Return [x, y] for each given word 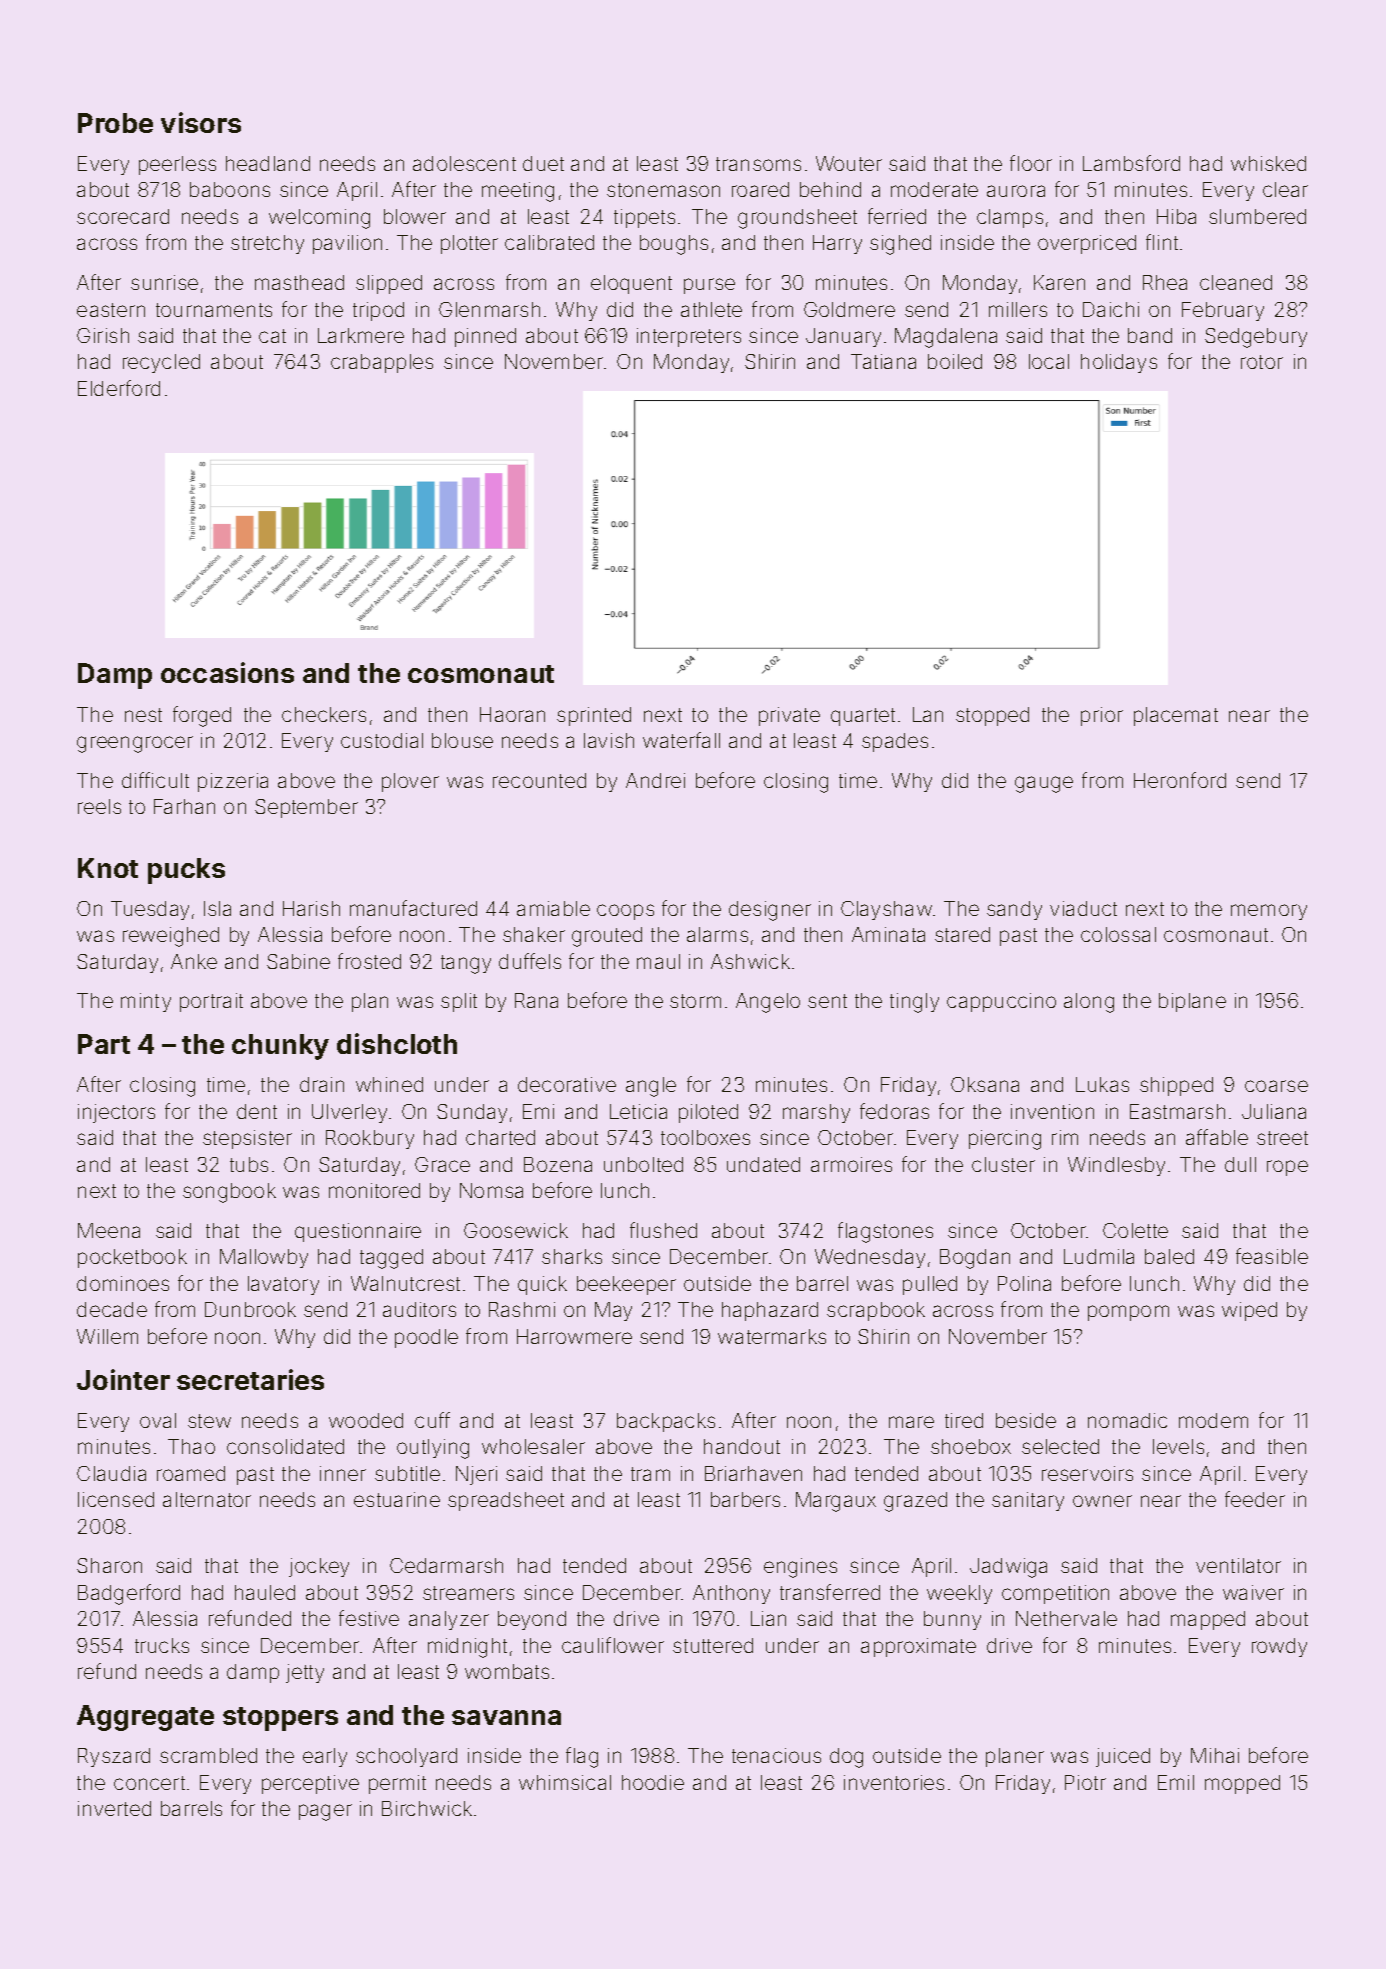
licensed [116, 1499]
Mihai [1215, 1755]
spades [895, 742]
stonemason [663, 190]
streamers [468, 1593]
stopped [992, 716]
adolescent [464, 163]
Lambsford [1131, 163]
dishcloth [397, 1043]
